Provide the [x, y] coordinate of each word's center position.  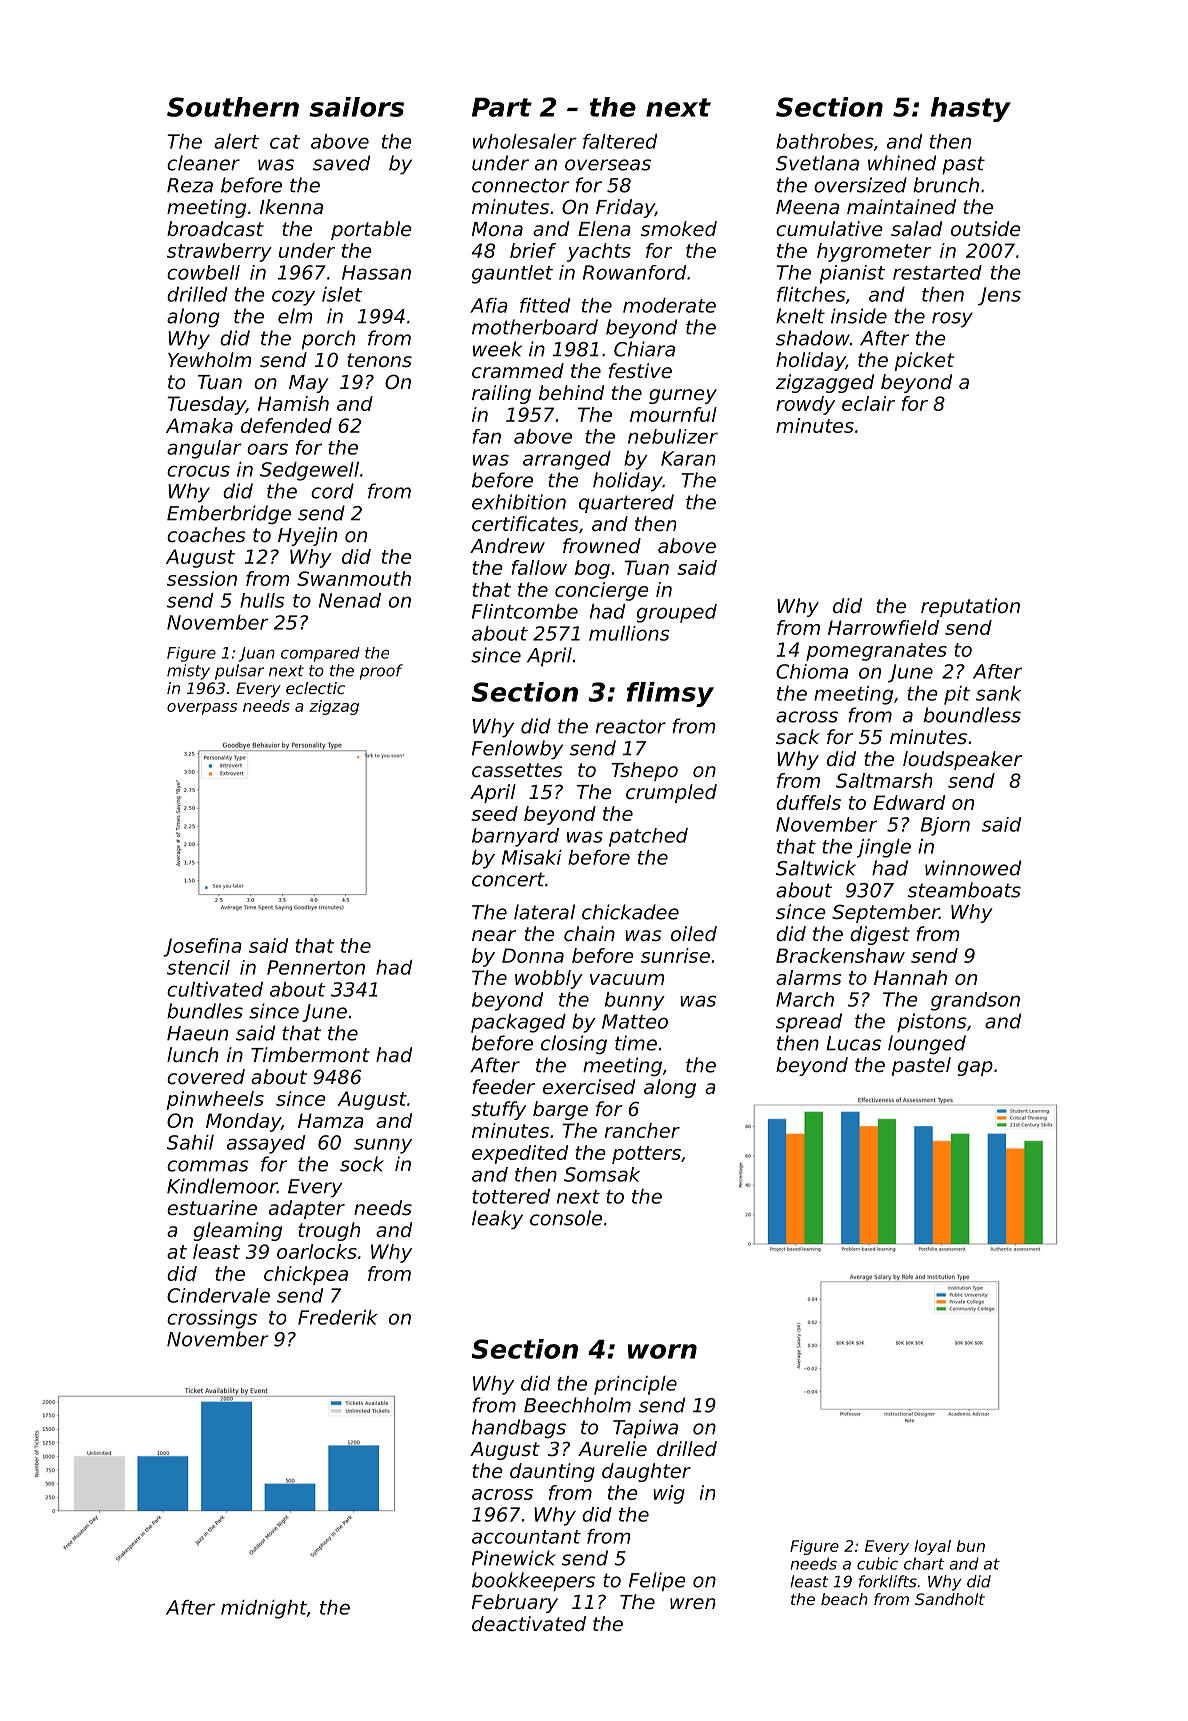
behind [571, 393]
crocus [198, 471]
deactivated [529, 1624]
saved [341, 163]
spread [809, 1023]
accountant [526, 1537]
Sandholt [950, 1599]
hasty [971, 109]
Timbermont [310, 1055]
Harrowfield [883, 627]
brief [533, 250]
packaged [518, 1023]
